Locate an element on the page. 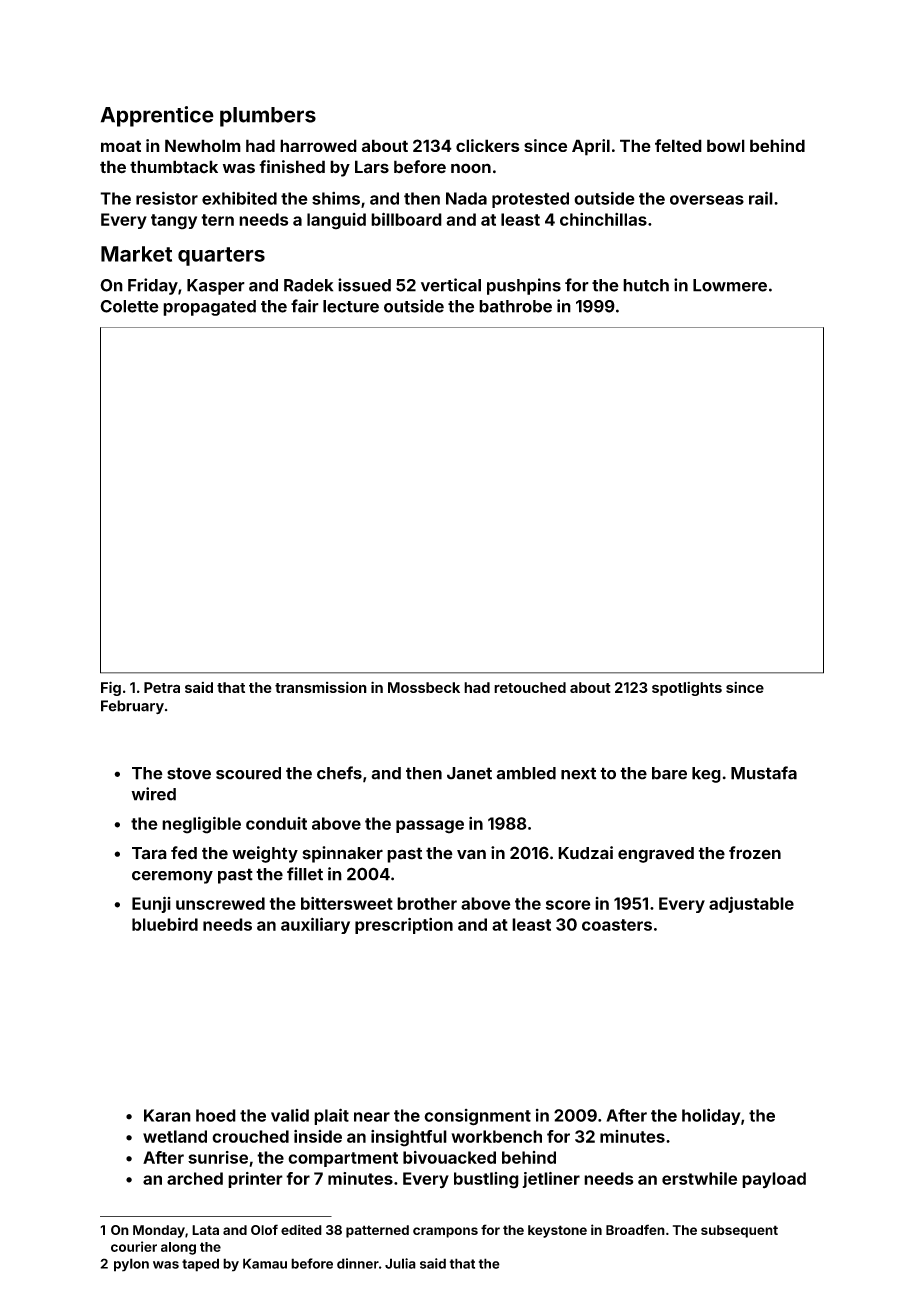 Image resolution: width=924 pixels, height=1308 pixels. van is located at coordinates (471, 854).
